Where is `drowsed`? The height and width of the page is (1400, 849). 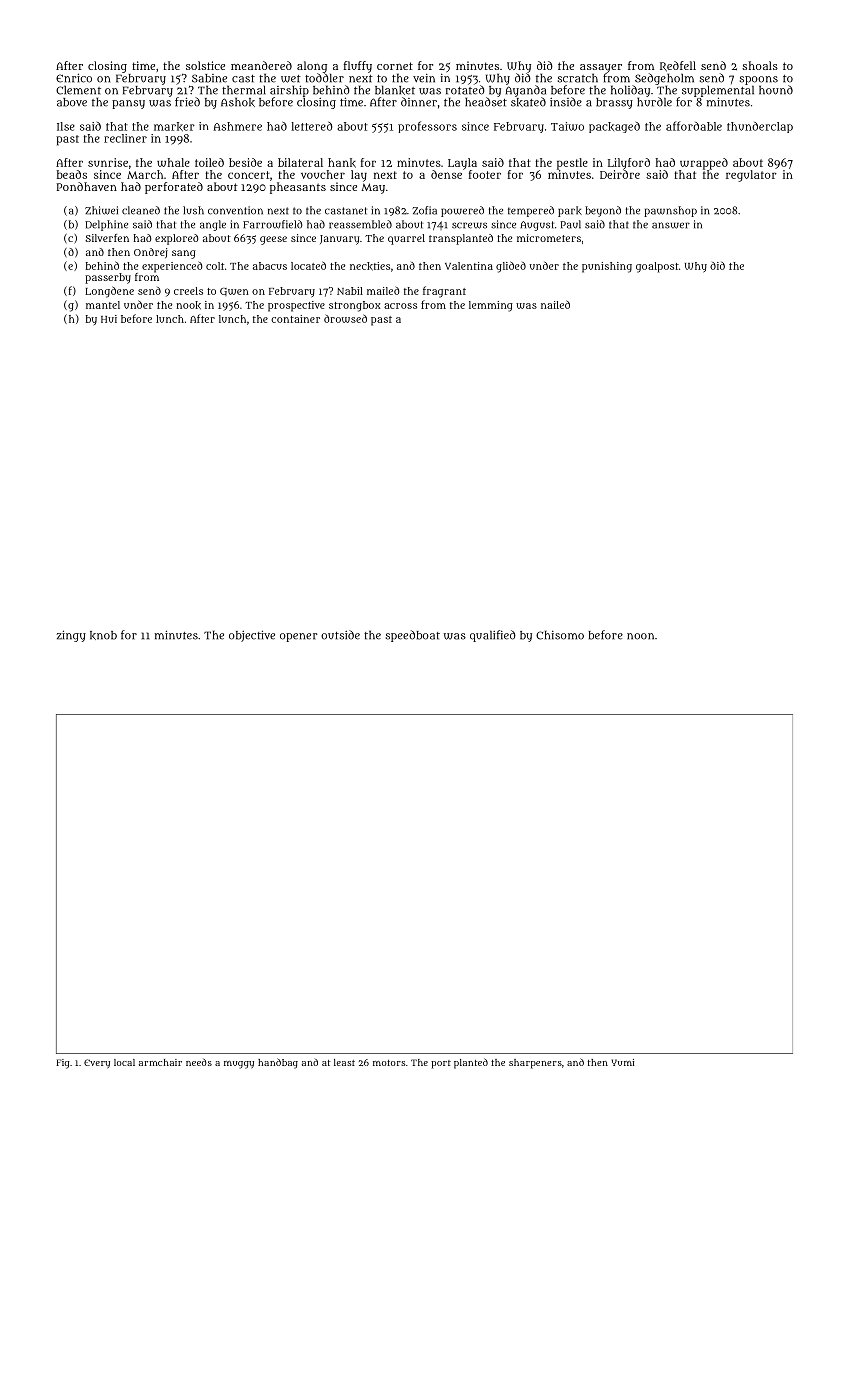
drowsed is located at coordinates (345, 318).
